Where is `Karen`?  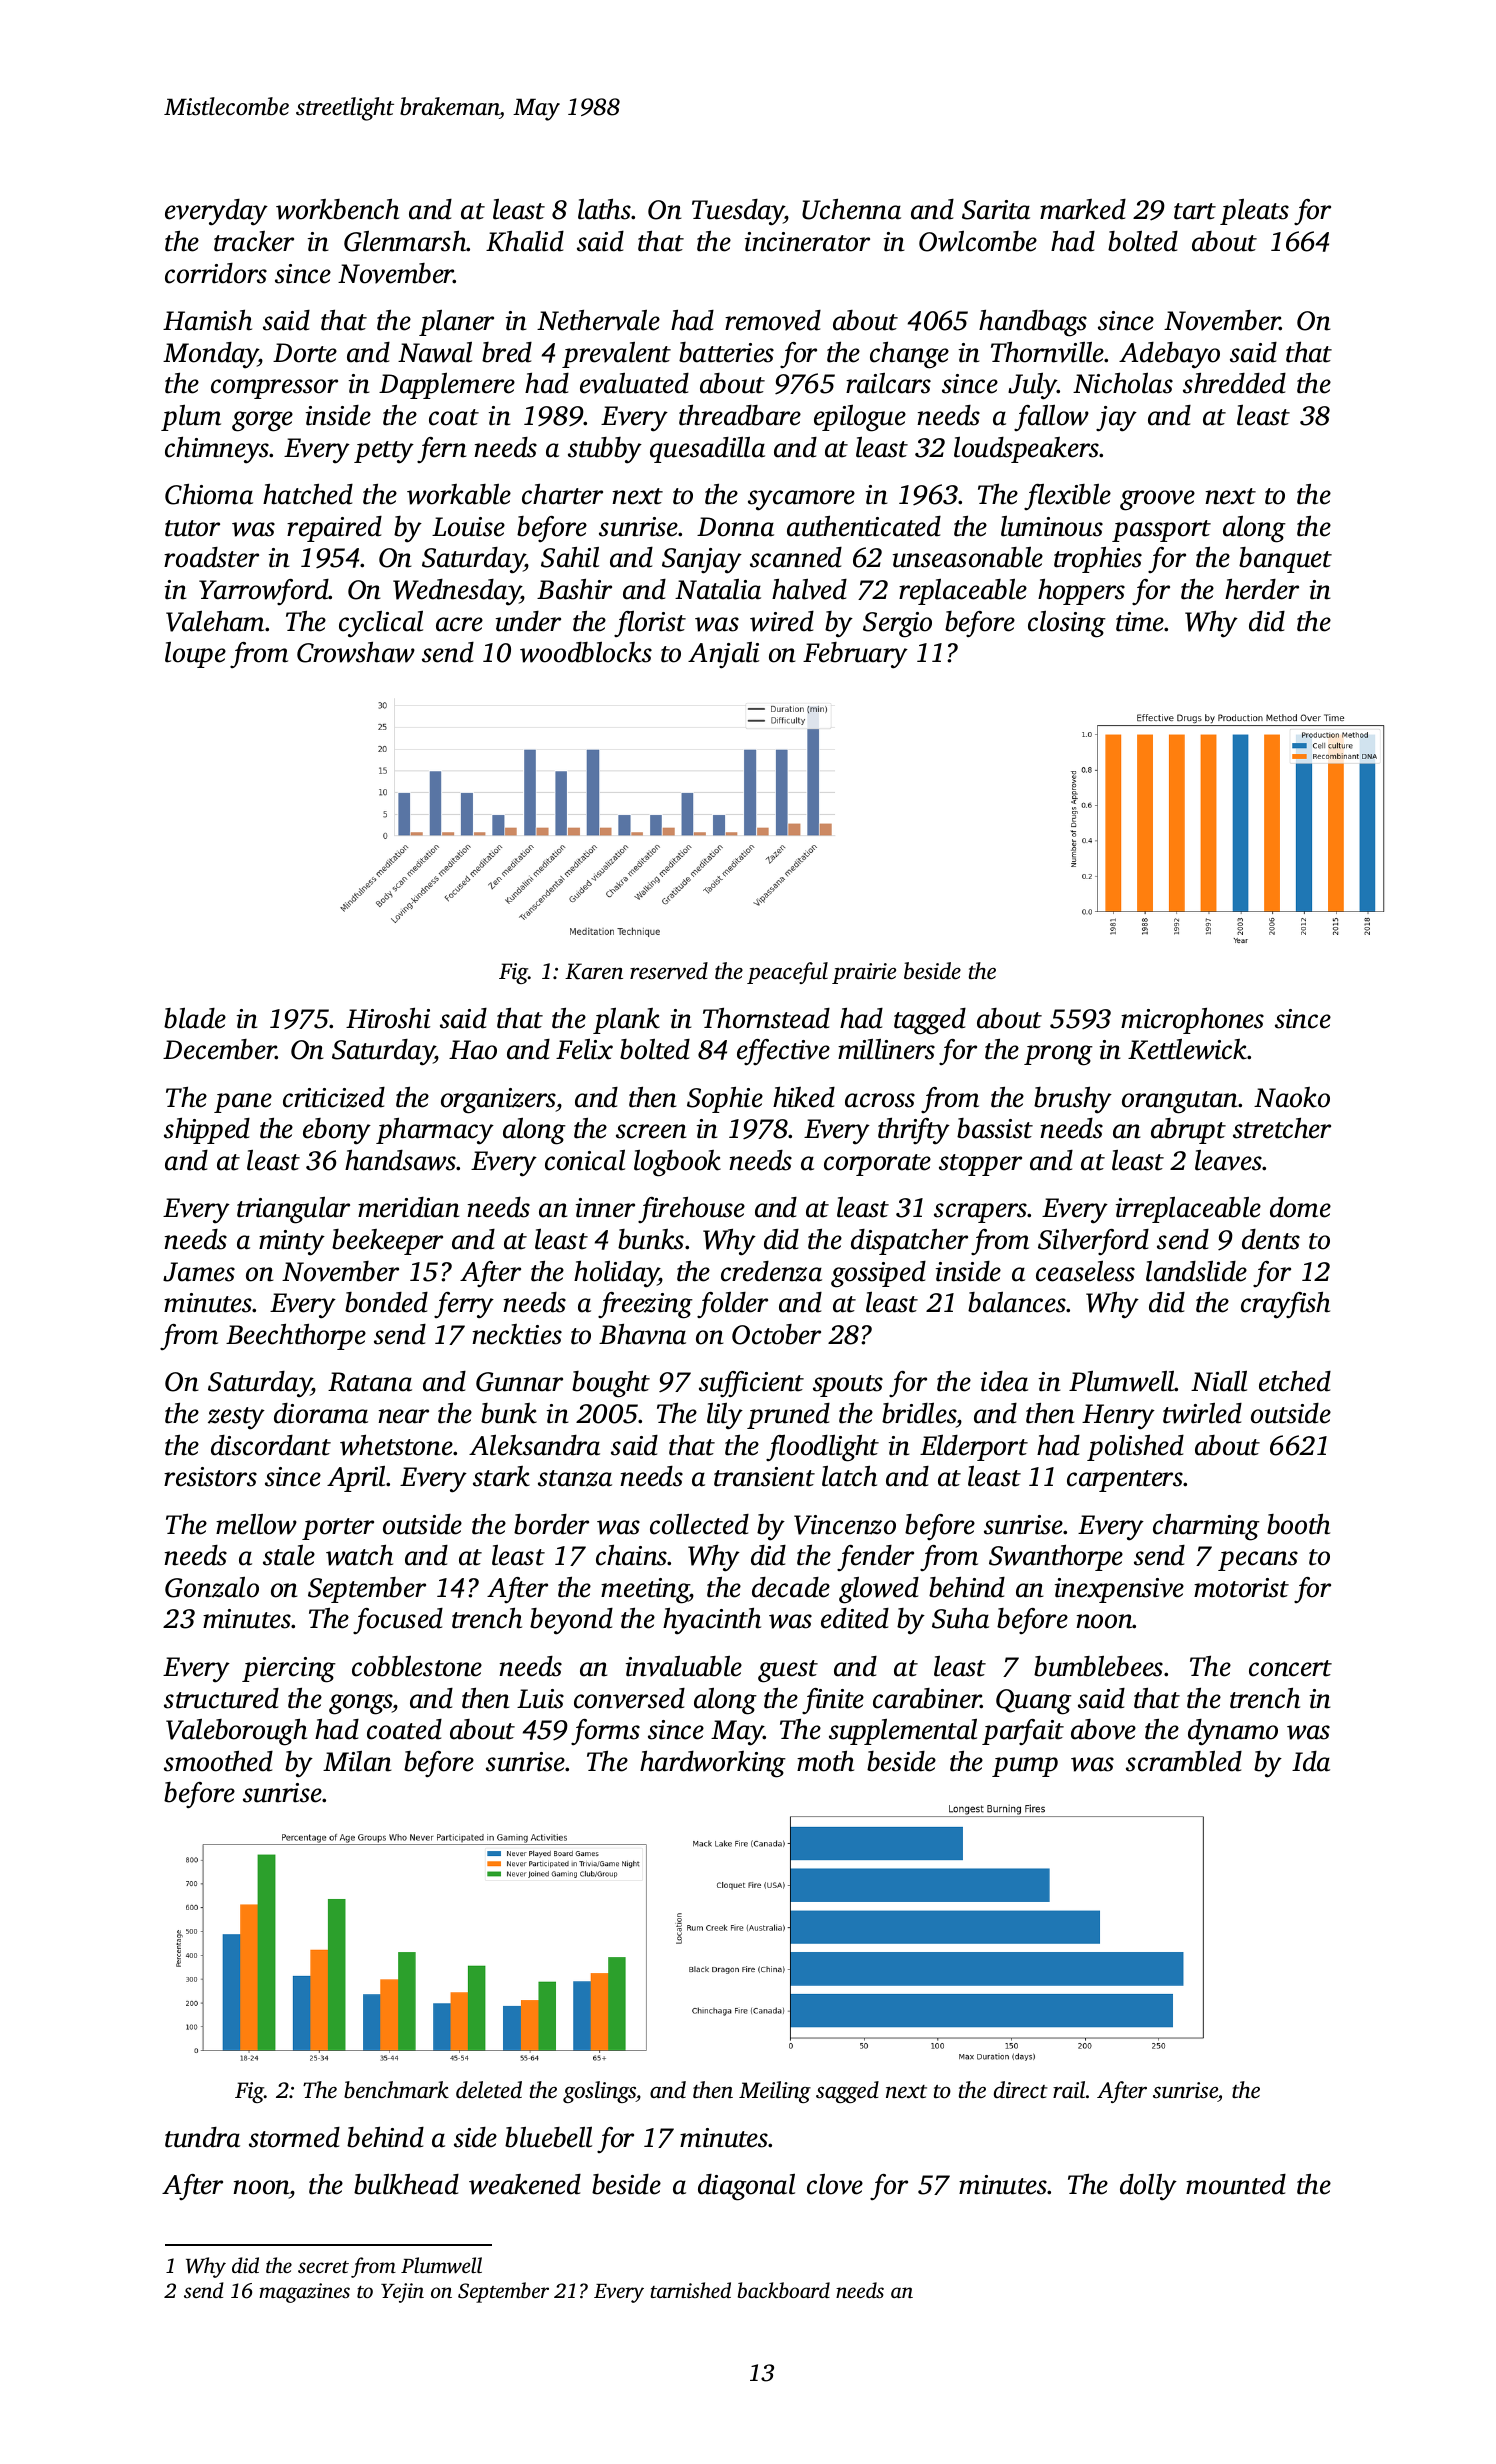 Karen is located at coordinates (594, 971).
